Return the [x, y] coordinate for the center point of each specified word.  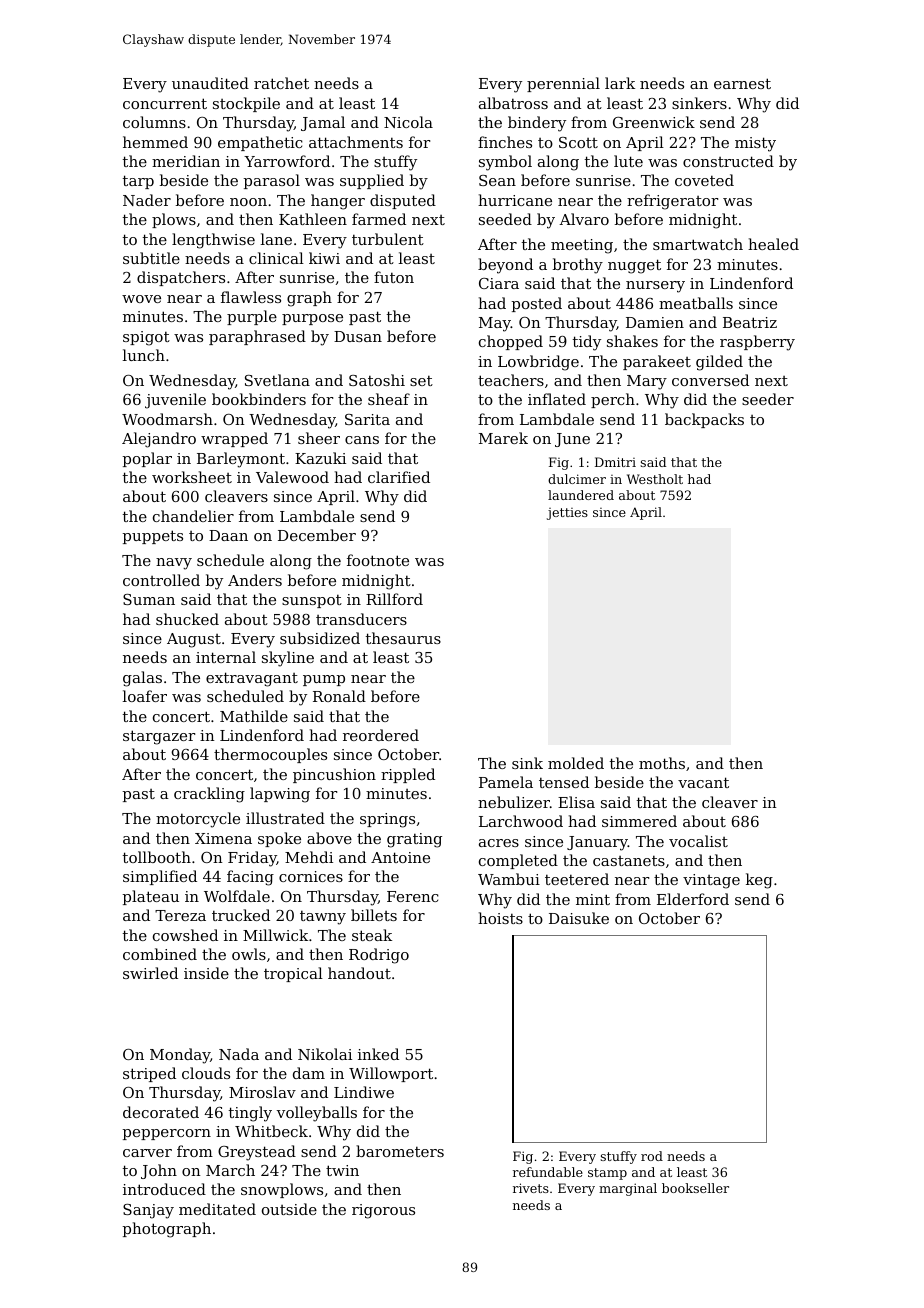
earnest [742, 83]
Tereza [180, 915]
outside [289, 1209]
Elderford [693, 899]
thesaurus [403, 638]
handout [359, 973]
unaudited [210, 83]
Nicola [408, 122]
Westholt [655, 479]
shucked [187, 619]
